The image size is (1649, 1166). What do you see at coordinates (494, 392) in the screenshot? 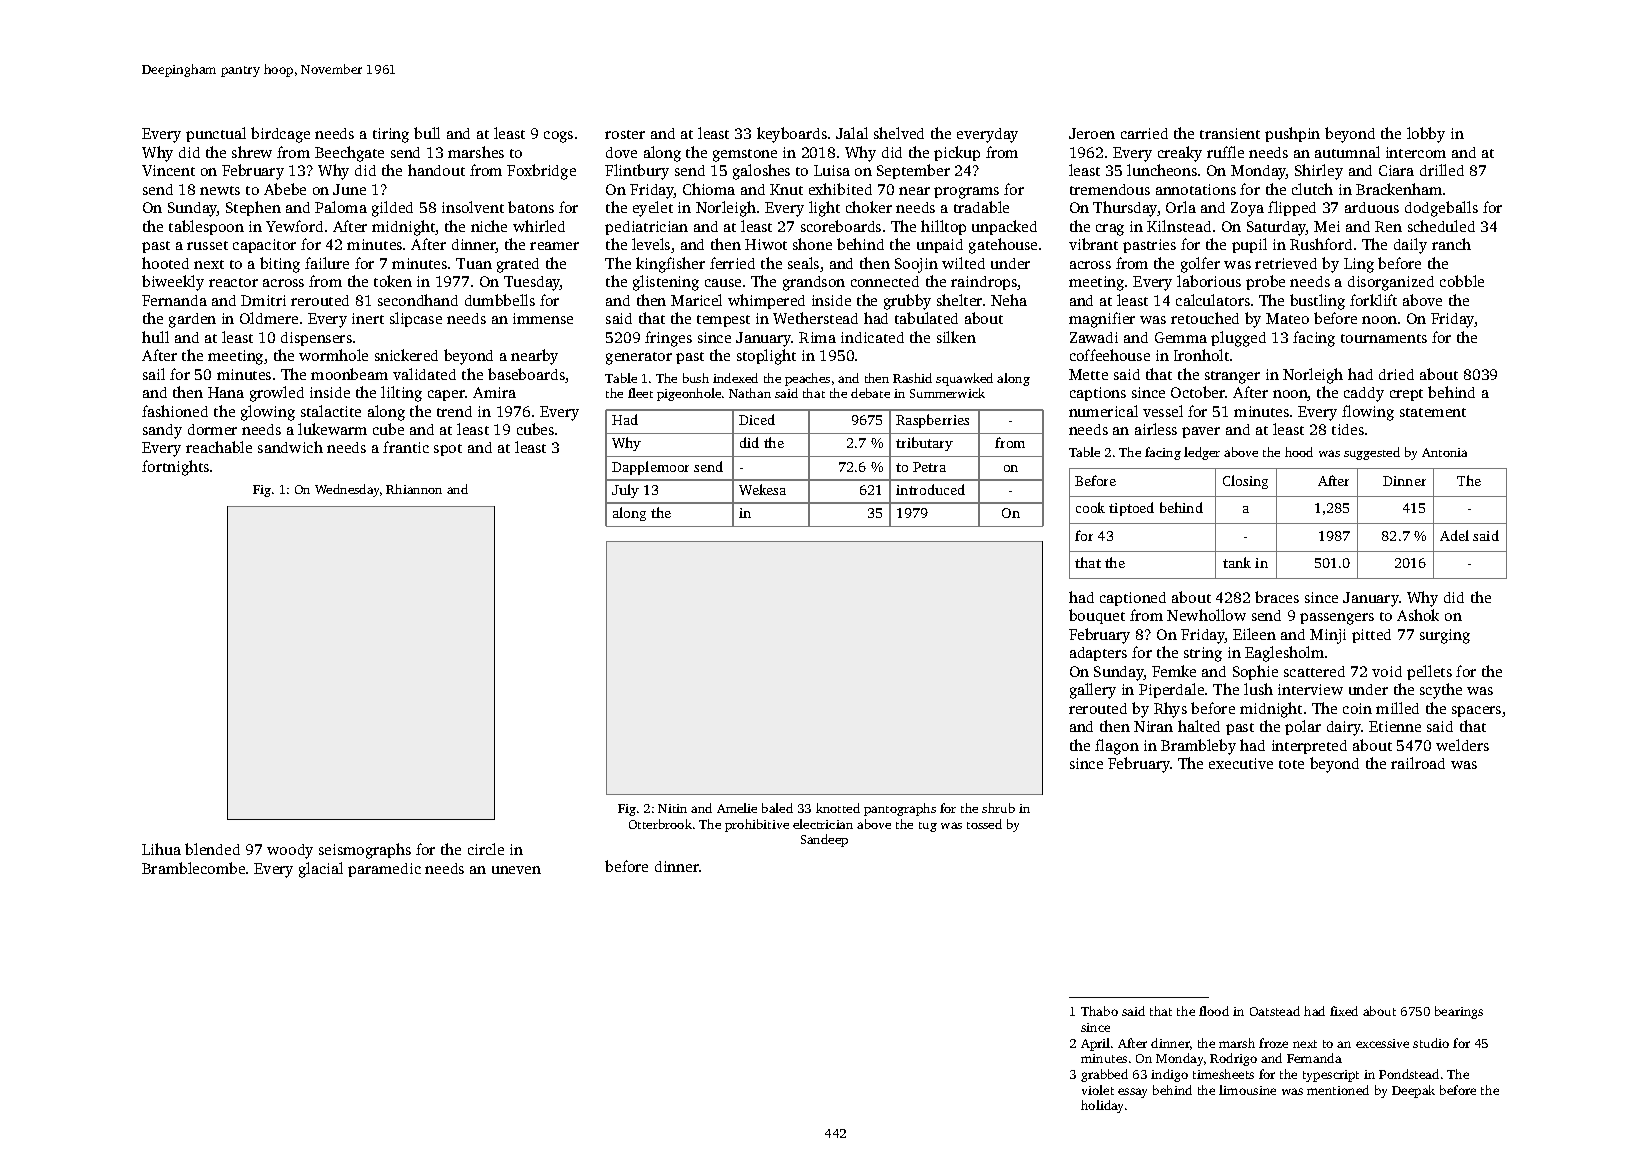
I see `Amira` at bounding box center [494, 392].
